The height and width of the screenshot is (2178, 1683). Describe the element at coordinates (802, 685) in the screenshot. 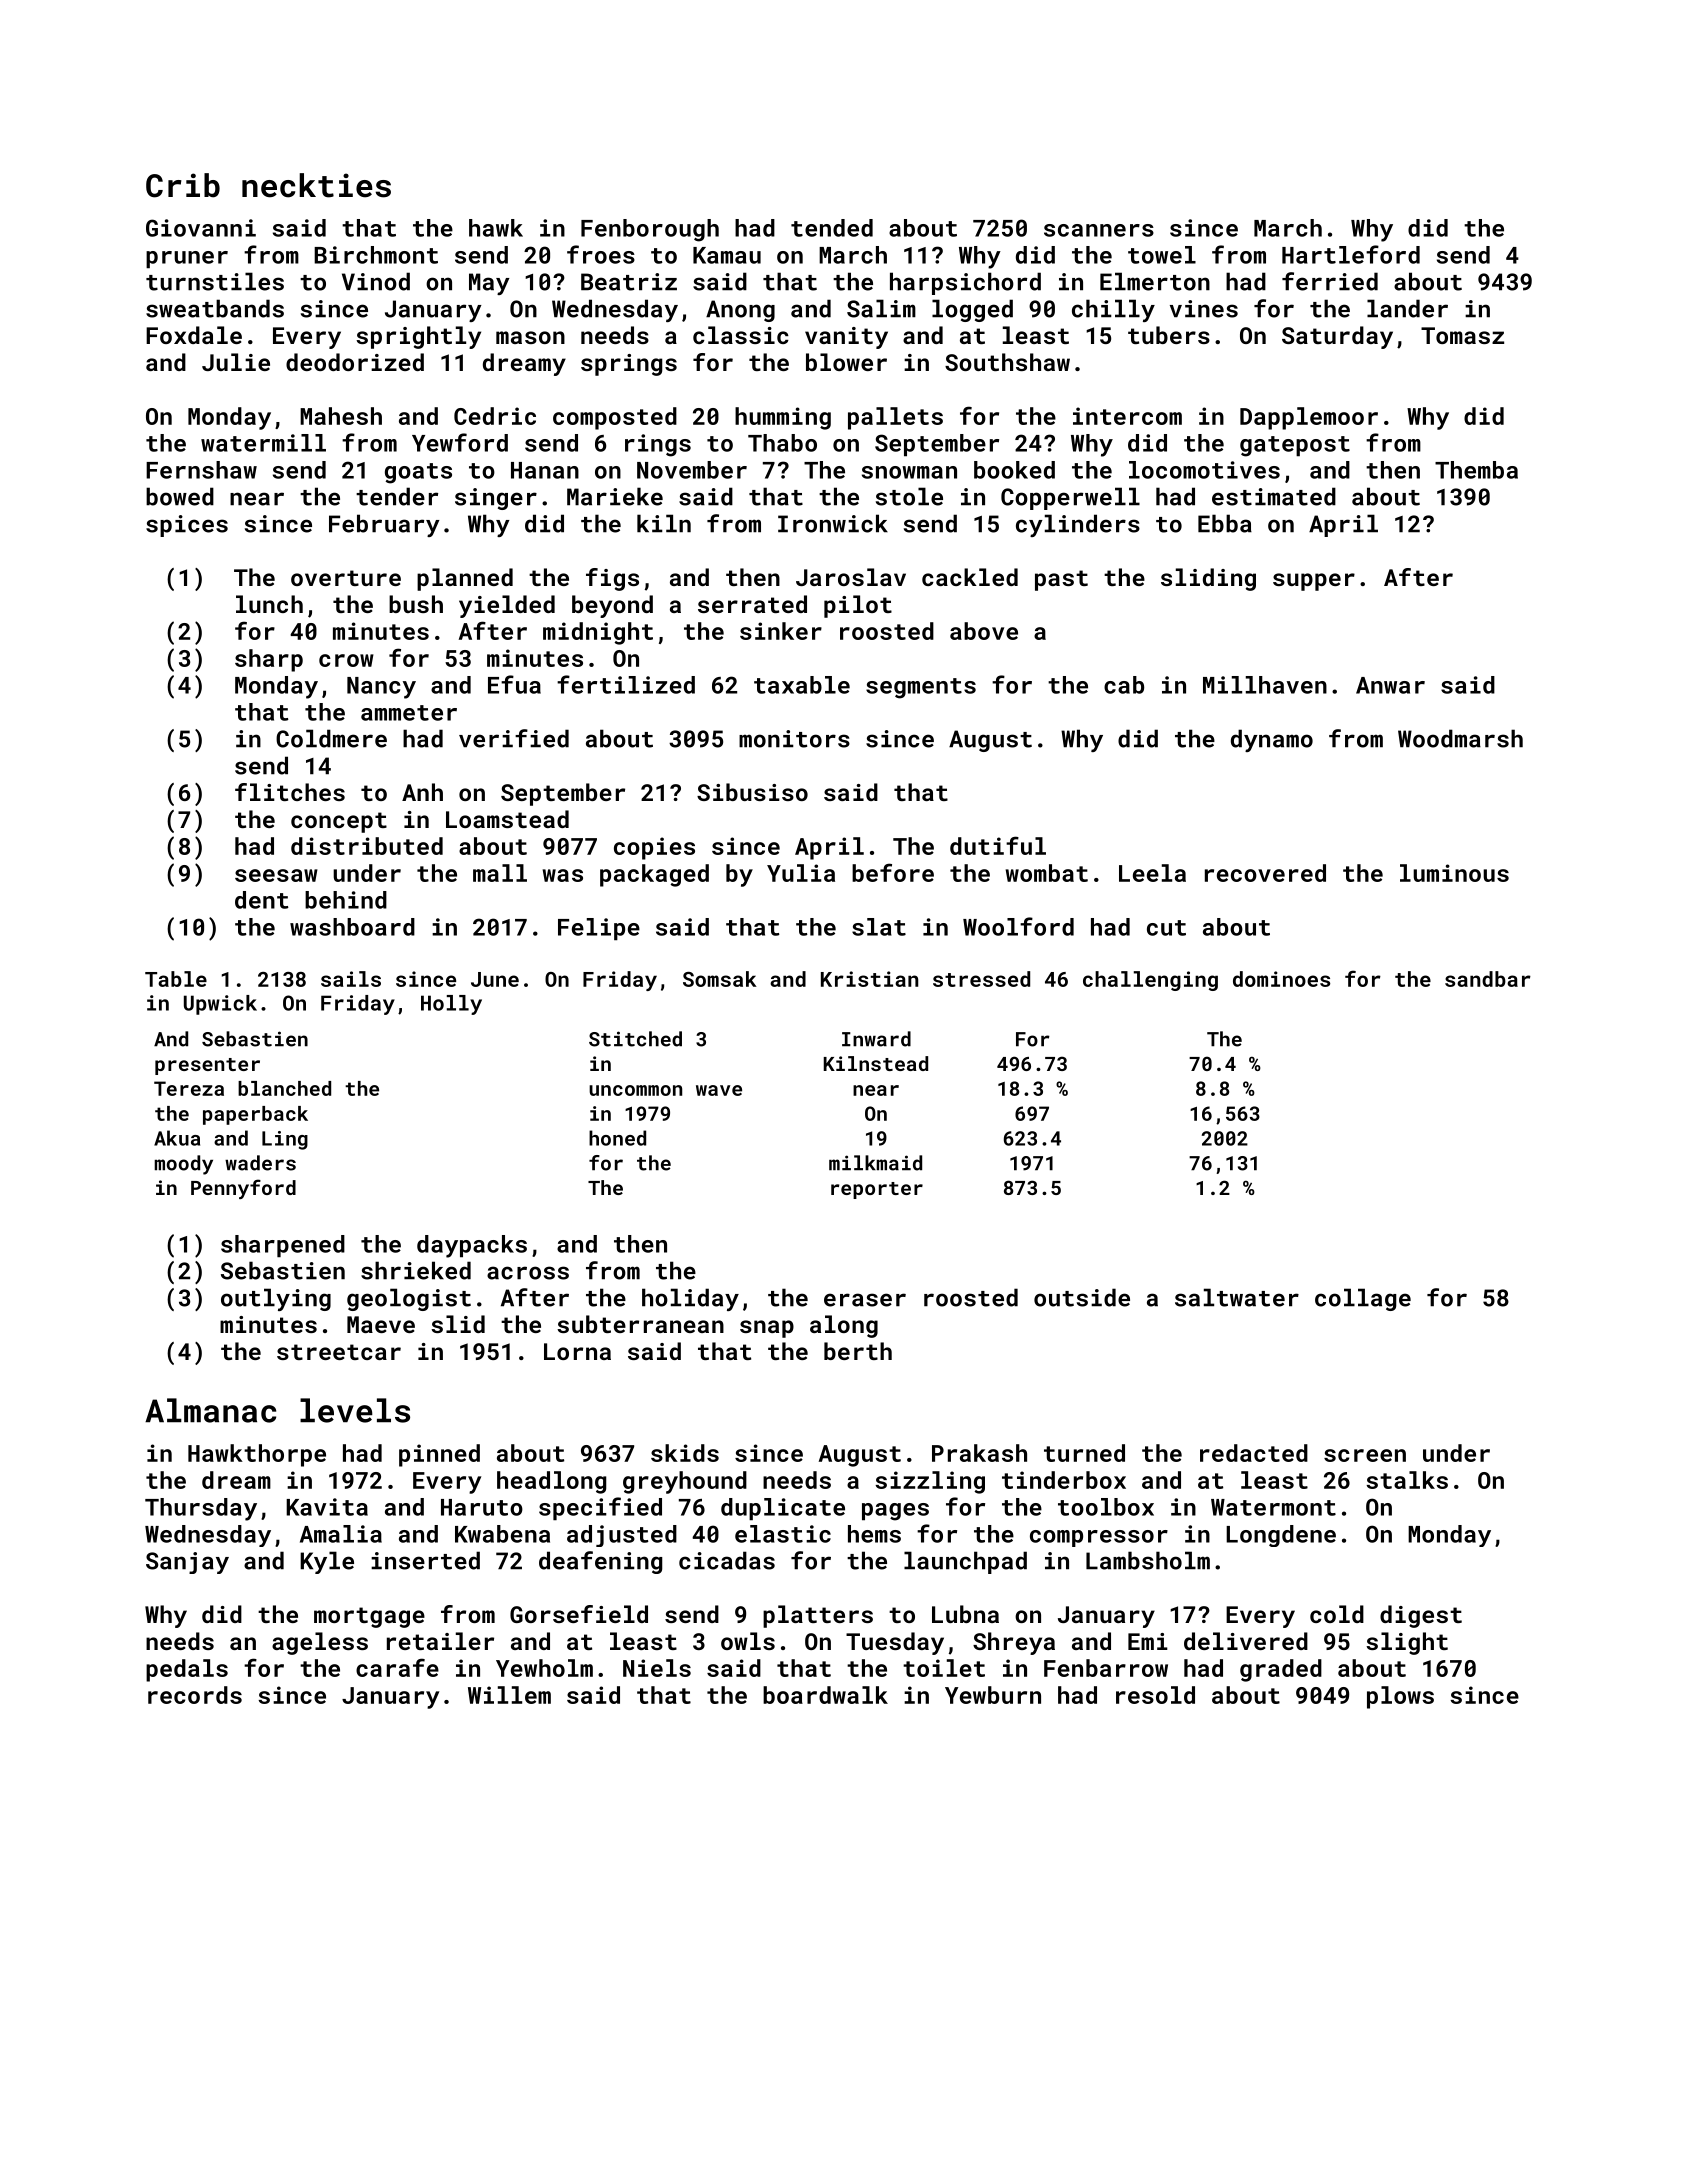

I see `taxable` at that location.
